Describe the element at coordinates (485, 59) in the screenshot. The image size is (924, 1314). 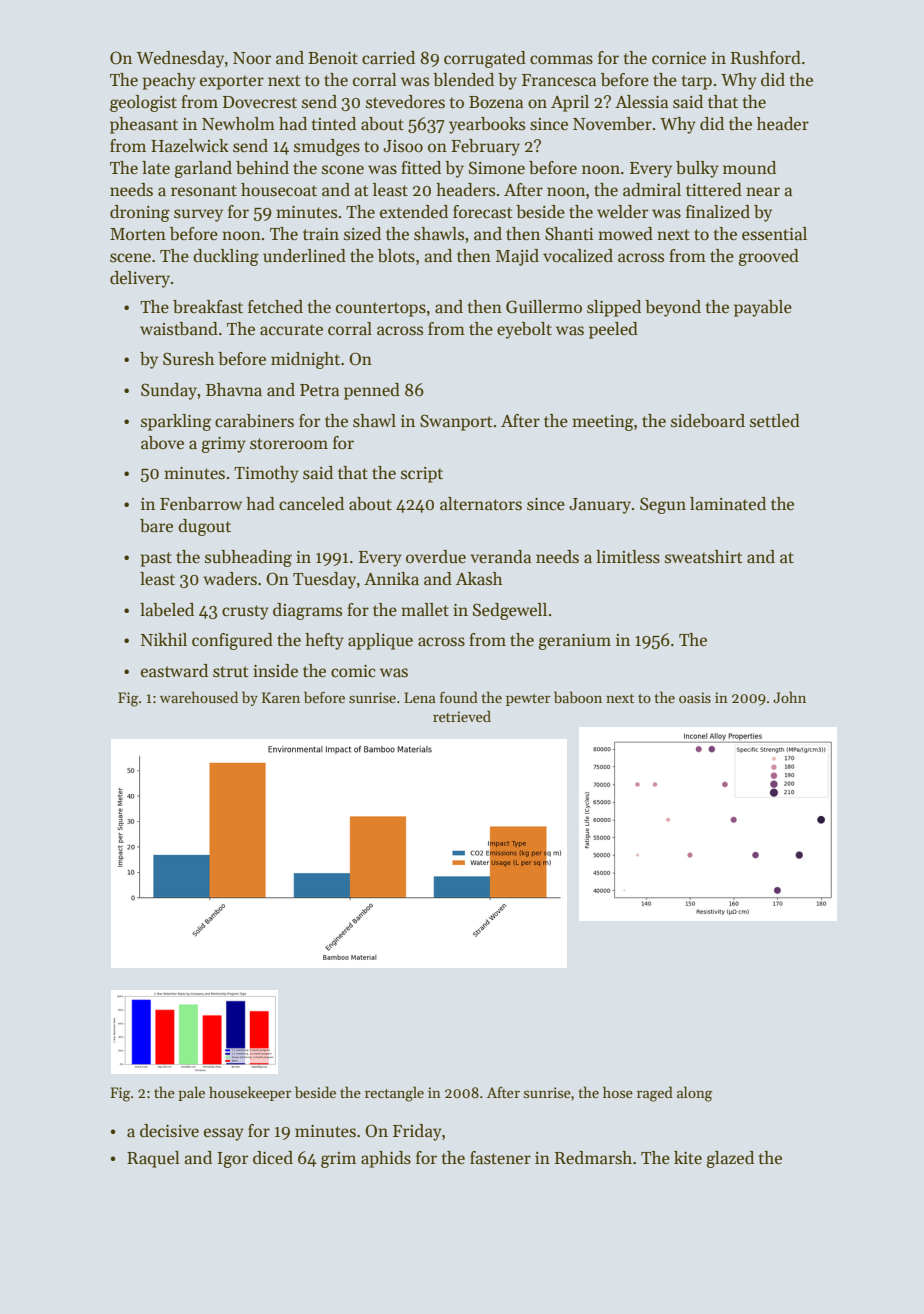
I see `corrugated` at that location.
